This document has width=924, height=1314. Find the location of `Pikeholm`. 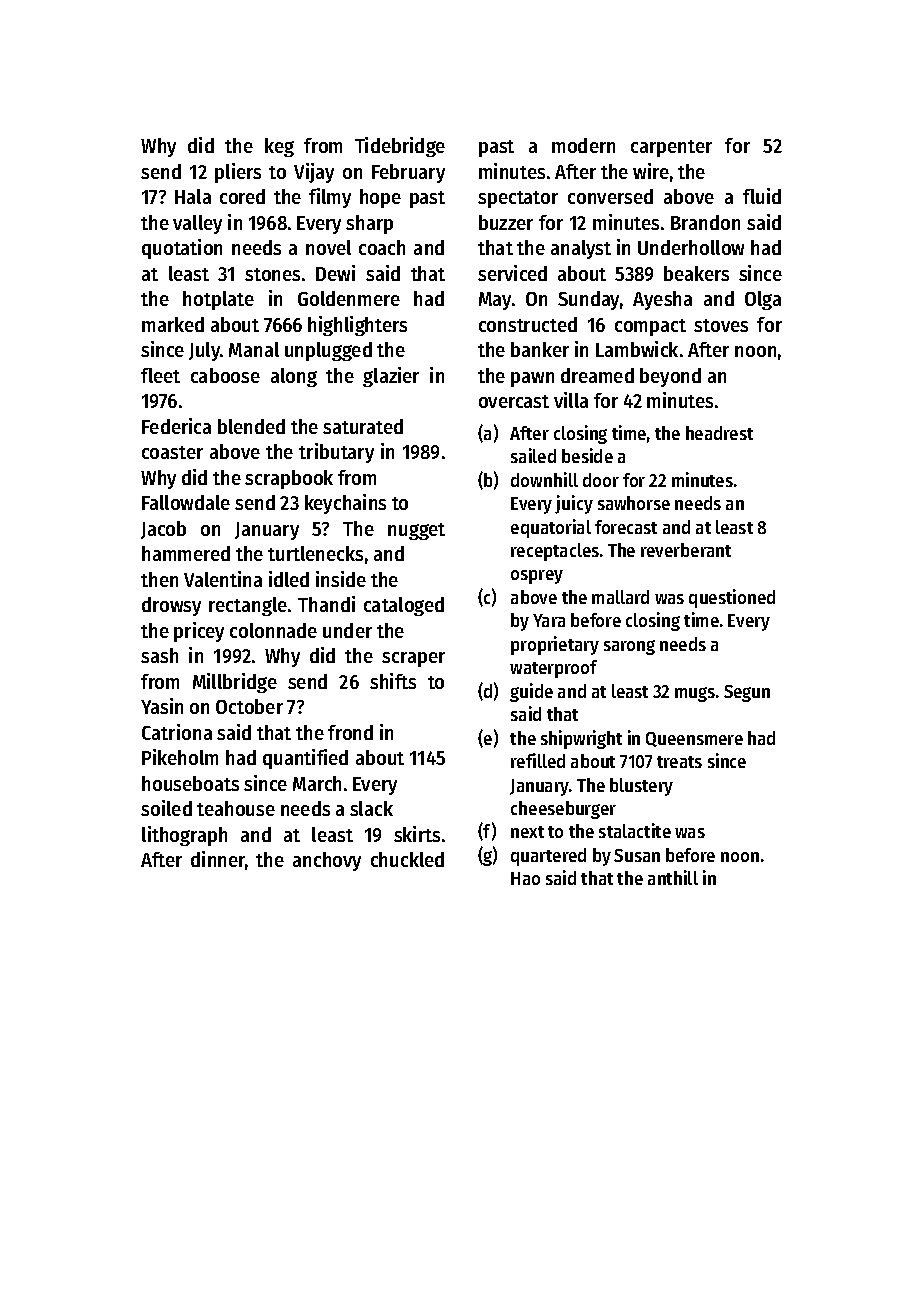

Pikeholm is located at coordinates (180, 757).
